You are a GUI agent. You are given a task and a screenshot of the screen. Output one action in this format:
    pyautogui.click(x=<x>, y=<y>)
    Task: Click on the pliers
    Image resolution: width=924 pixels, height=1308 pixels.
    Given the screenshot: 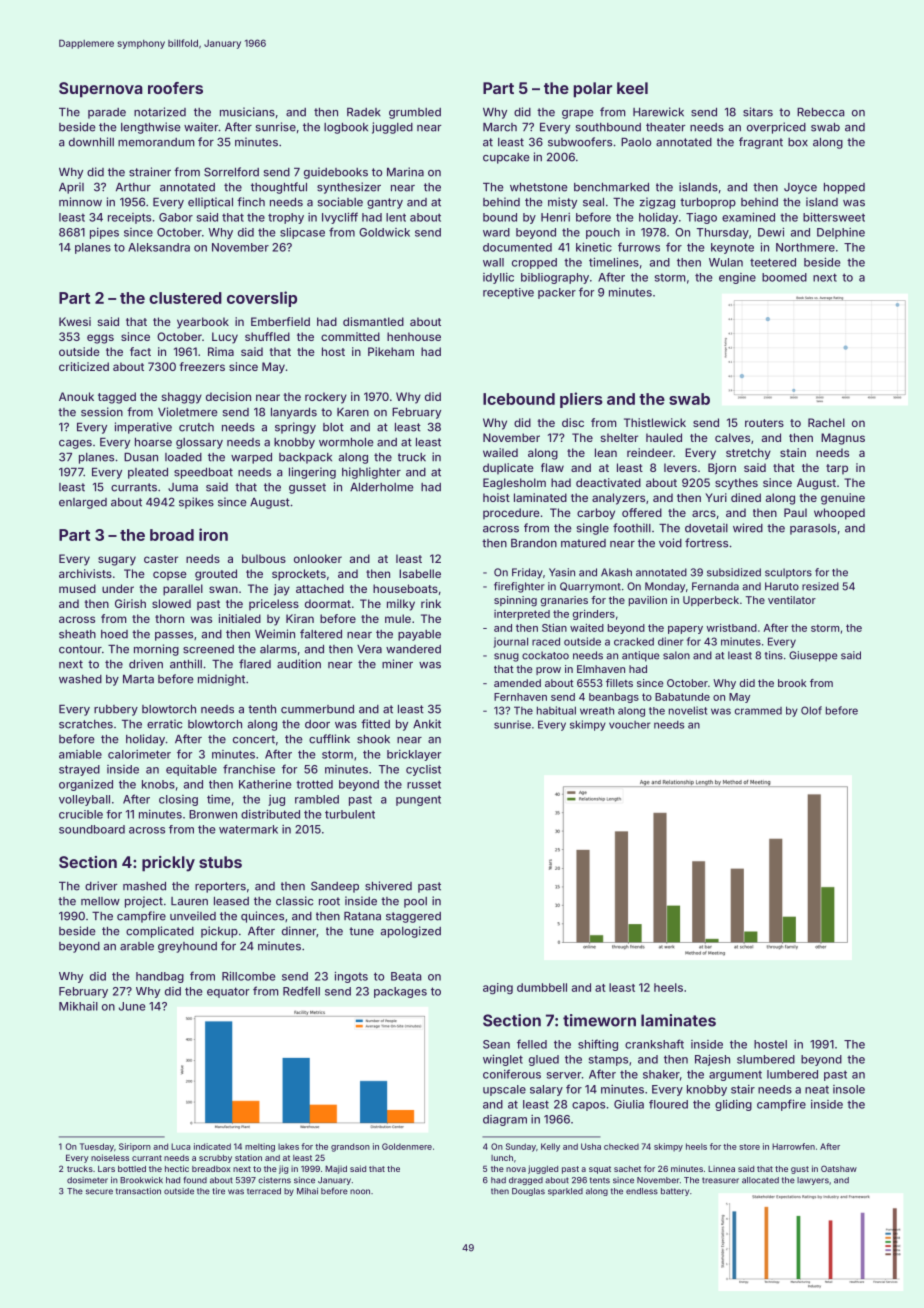 What is the action you would take?
    pyautogui.click(x=581, y=400)
